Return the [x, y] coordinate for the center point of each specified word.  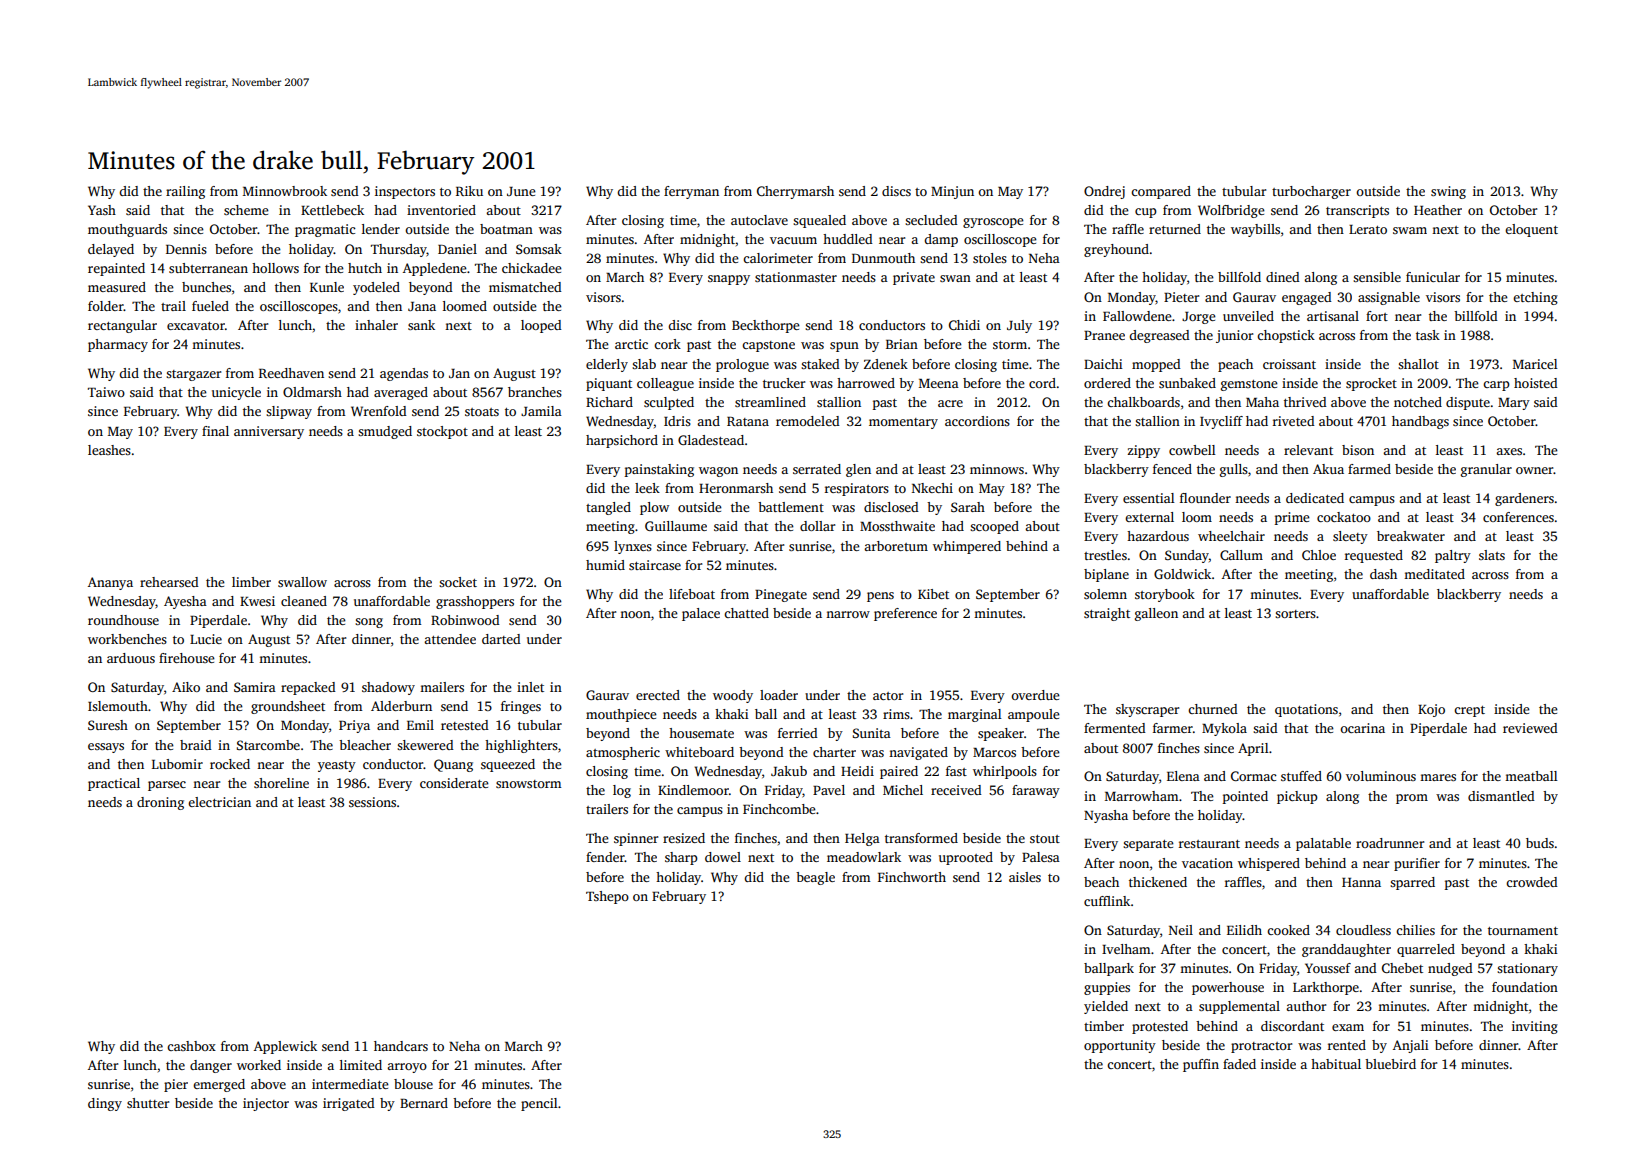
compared [1161, 192]
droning [160, 803]
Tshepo [607, 897]
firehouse [187, 658]
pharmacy [118, 345]
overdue [1035, 695]
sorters [1295, 614]
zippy [1143, 451]
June [521, 191]
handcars [401, 1046]
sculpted [669, 403]
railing [185, 192]
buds [1540, 843]
